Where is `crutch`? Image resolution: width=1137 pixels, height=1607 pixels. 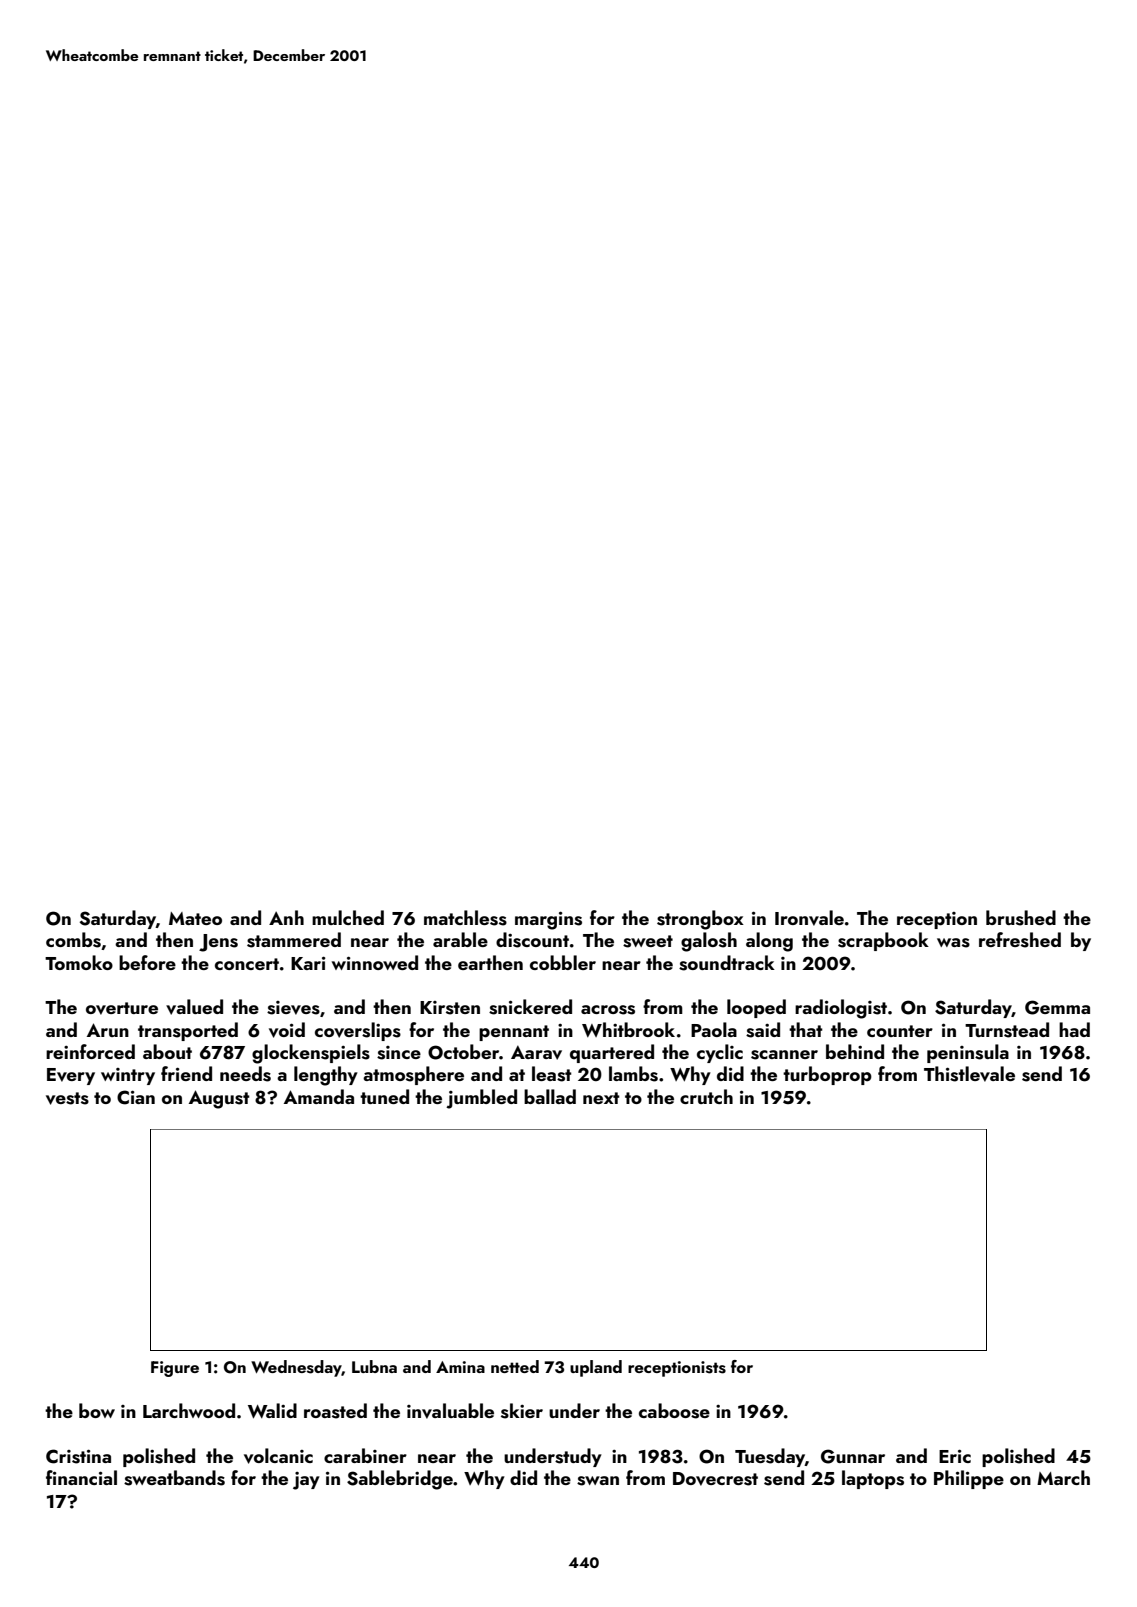
crutch is located at coordinates (706, 1096).
